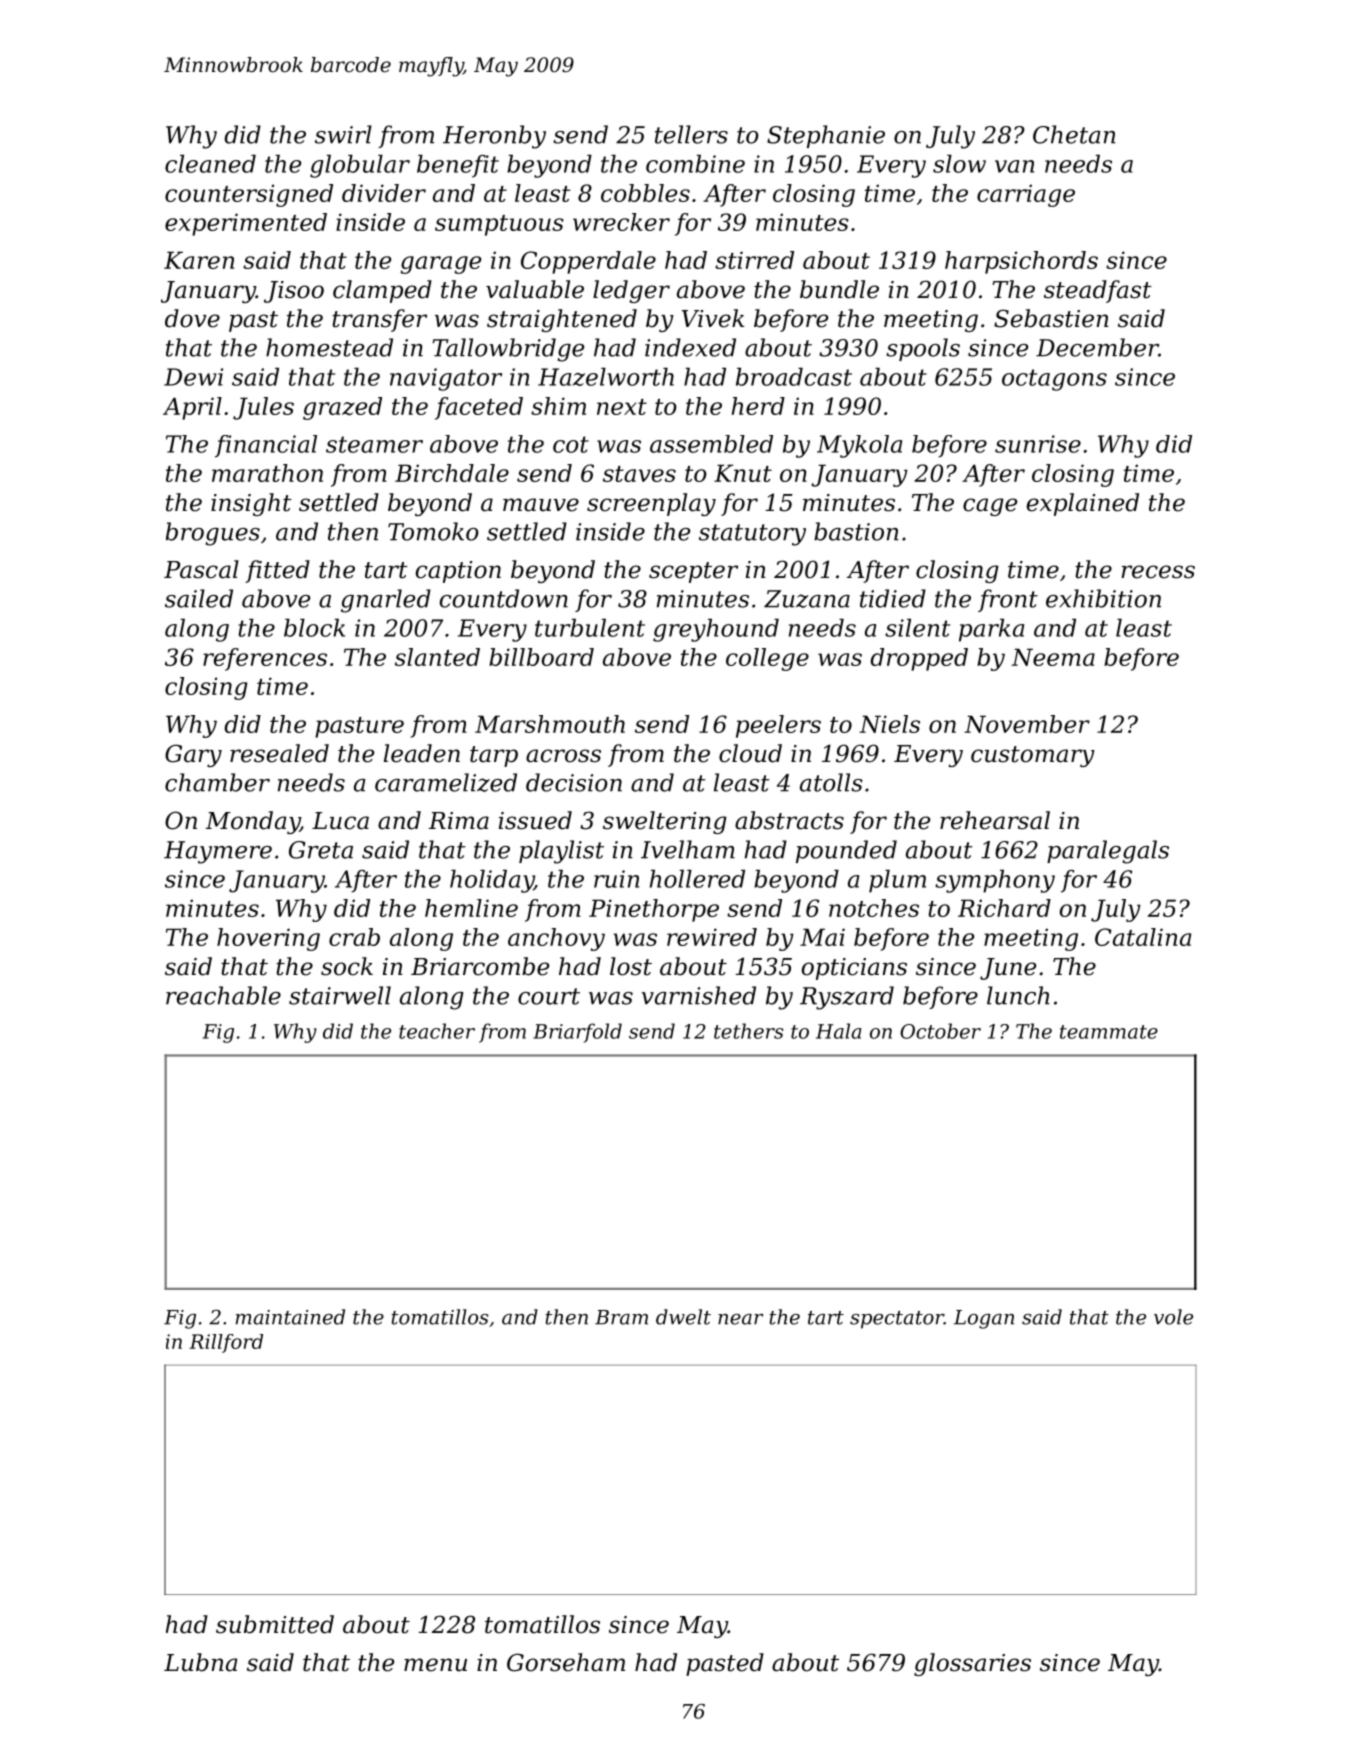  I want to click on slow, so click(959, 164).
